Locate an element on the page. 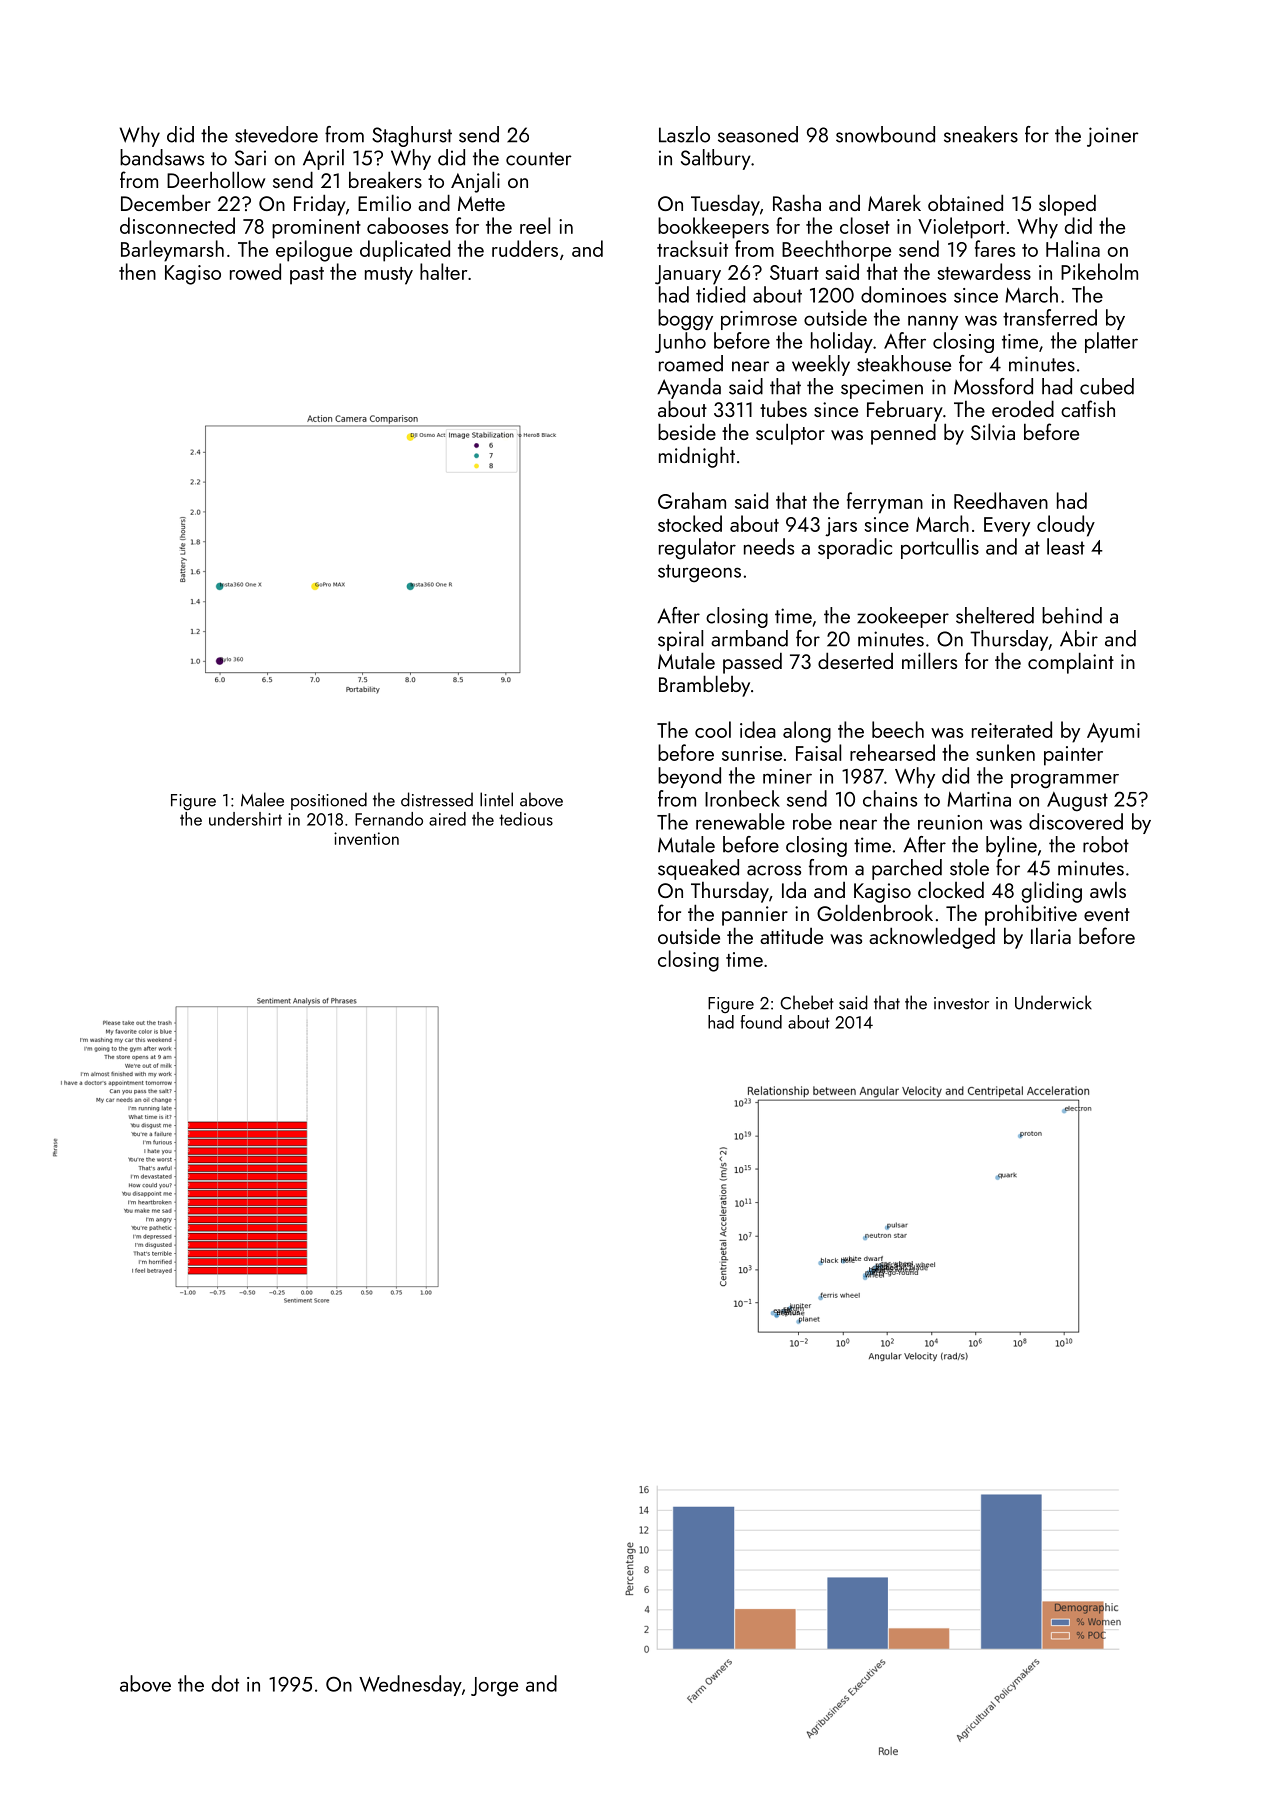 The image size is (1271, 1798). Staghurst is located at coordinates (412, 136).
